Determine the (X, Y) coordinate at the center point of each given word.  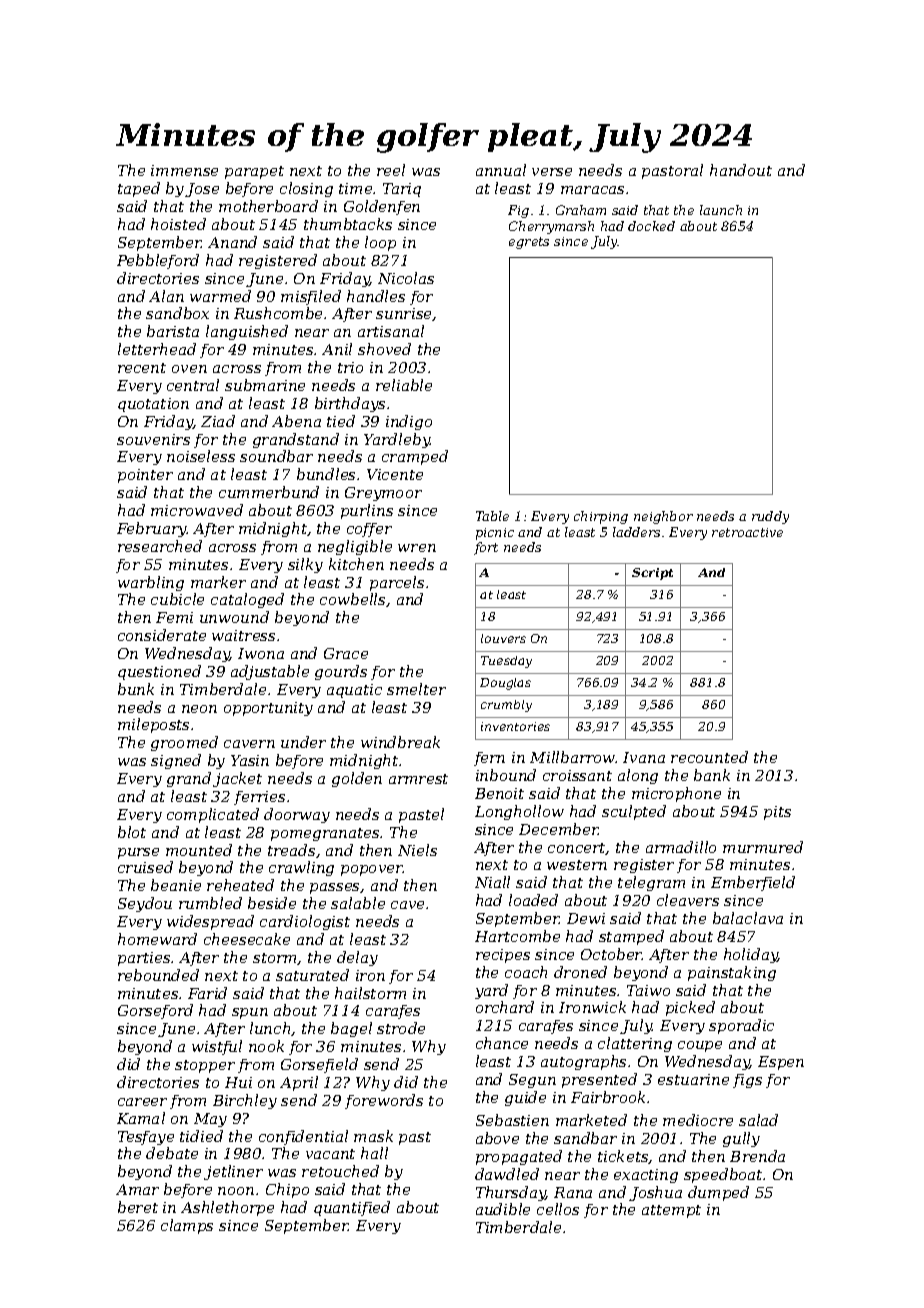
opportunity (268, 709)
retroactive (747, 532)
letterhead (157, 349)
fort (486, 548)
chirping (601, 517)
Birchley (245, 1101)
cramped (415, 457)
